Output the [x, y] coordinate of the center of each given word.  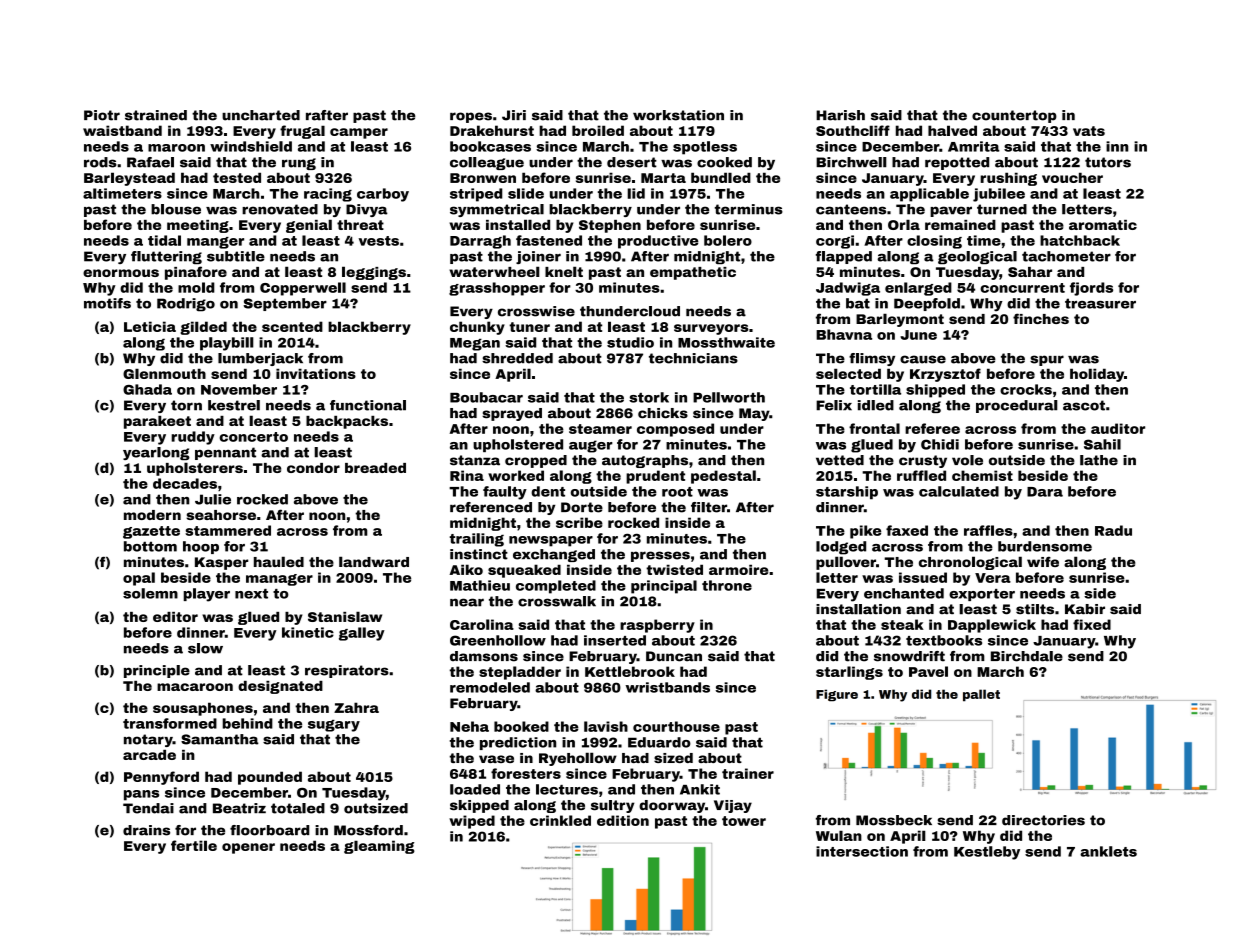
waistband [122, 130]
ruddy [193, 438]
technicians [693, 358]
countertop [1014, 116]
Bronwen [483, 178]
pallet [981, 695]
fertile [194, 845]
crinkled [560, 820]
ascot [1084, 405]
